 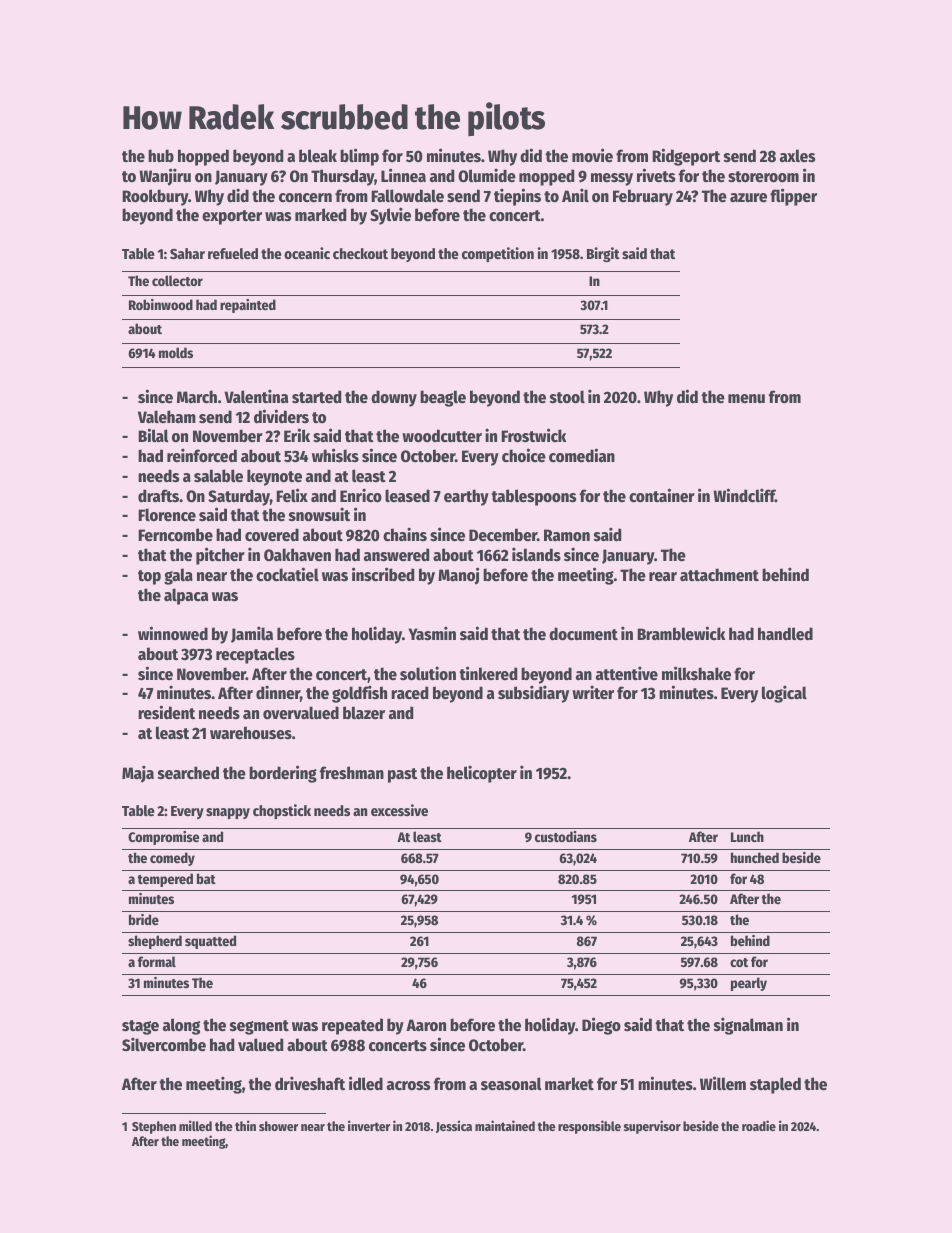 What do you see at coordinates (232, 217) in the screenshot?
I see `exporter` at bounding box center [232, 217].
